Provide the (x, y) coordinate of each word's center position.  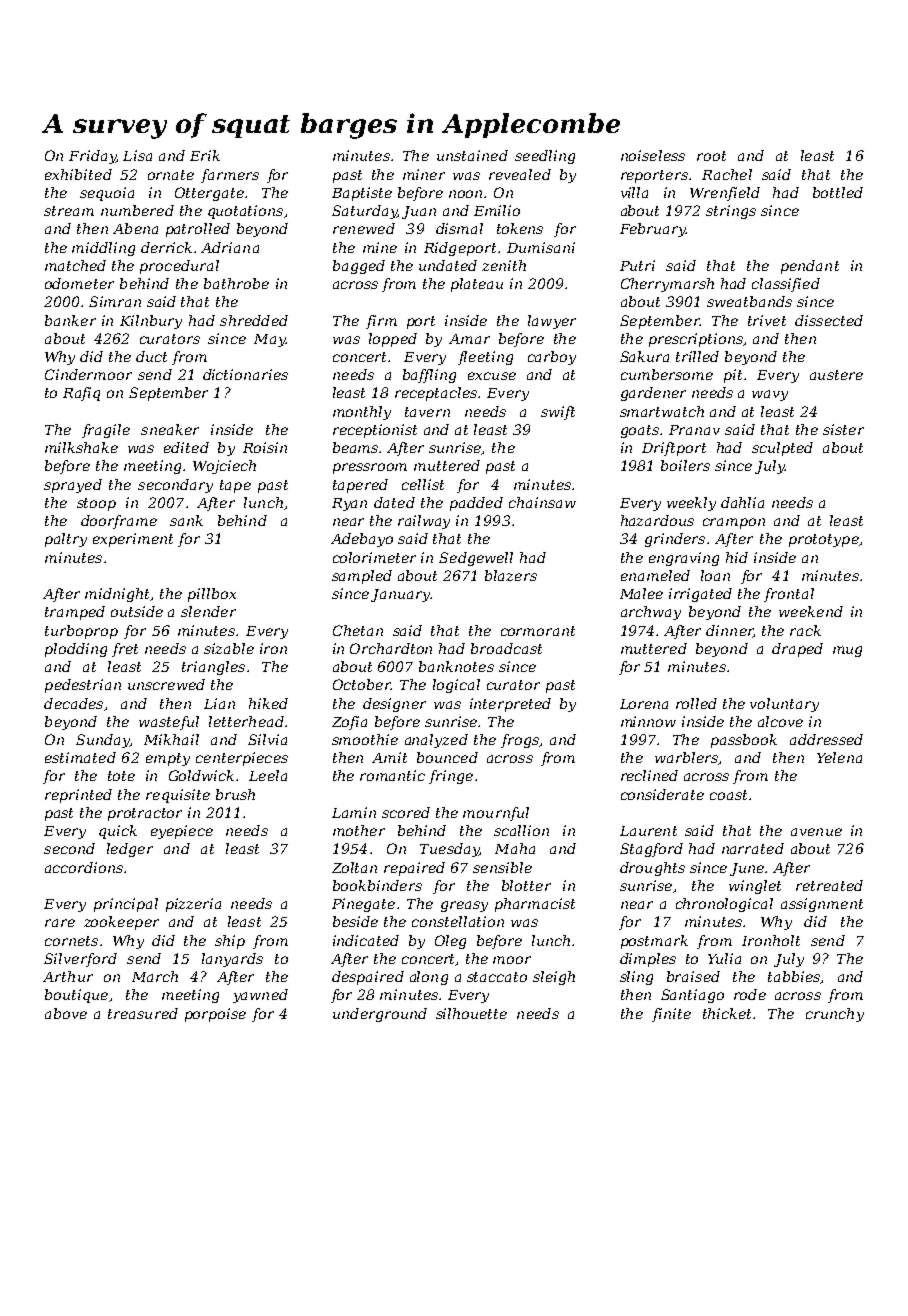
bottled (838, 192)
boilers (685, 465)
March (155, 976)
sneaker (170, 429)
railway (424, 522)
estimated (80, 757)
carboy (552, 358)
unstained (472, 155)
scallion (521, 830)
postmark (654, 942)
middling (103, 249)
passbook (744, 741)
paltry (66, 540)
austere (836, 375)
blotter (526, 885)
